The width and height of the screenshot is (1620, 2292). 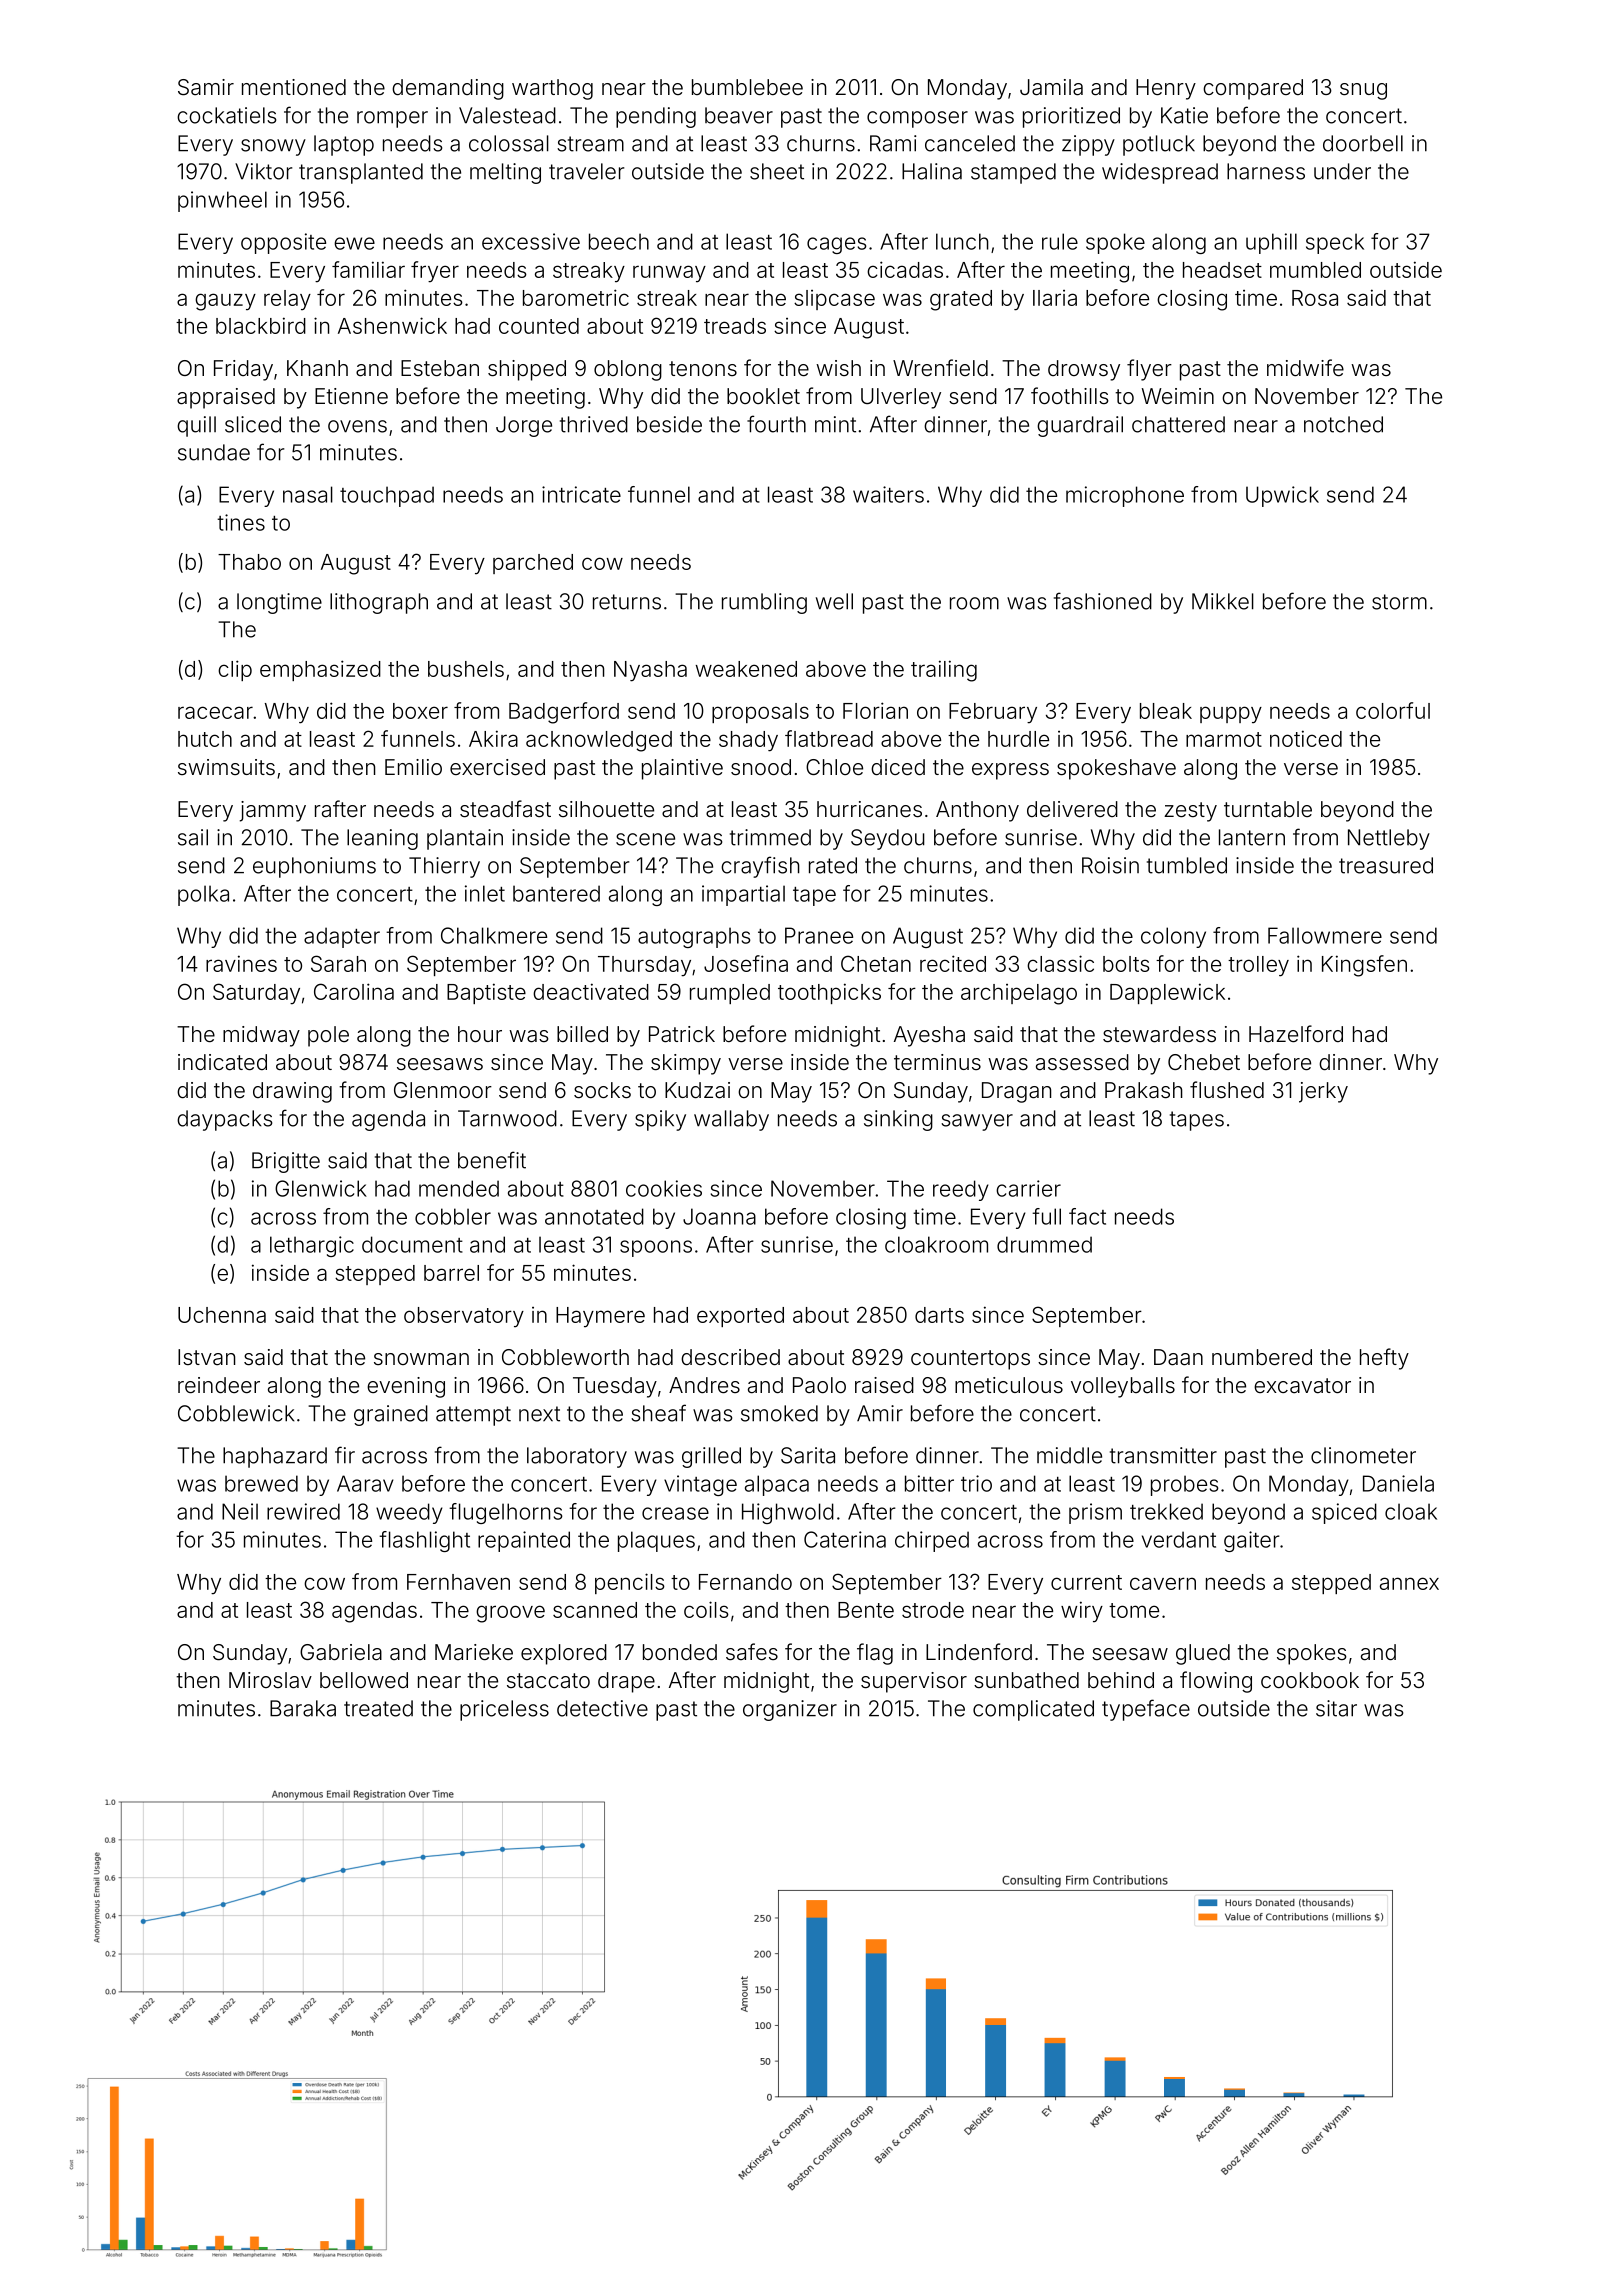 I want to click on excessive, so click(x=531, y=241).
